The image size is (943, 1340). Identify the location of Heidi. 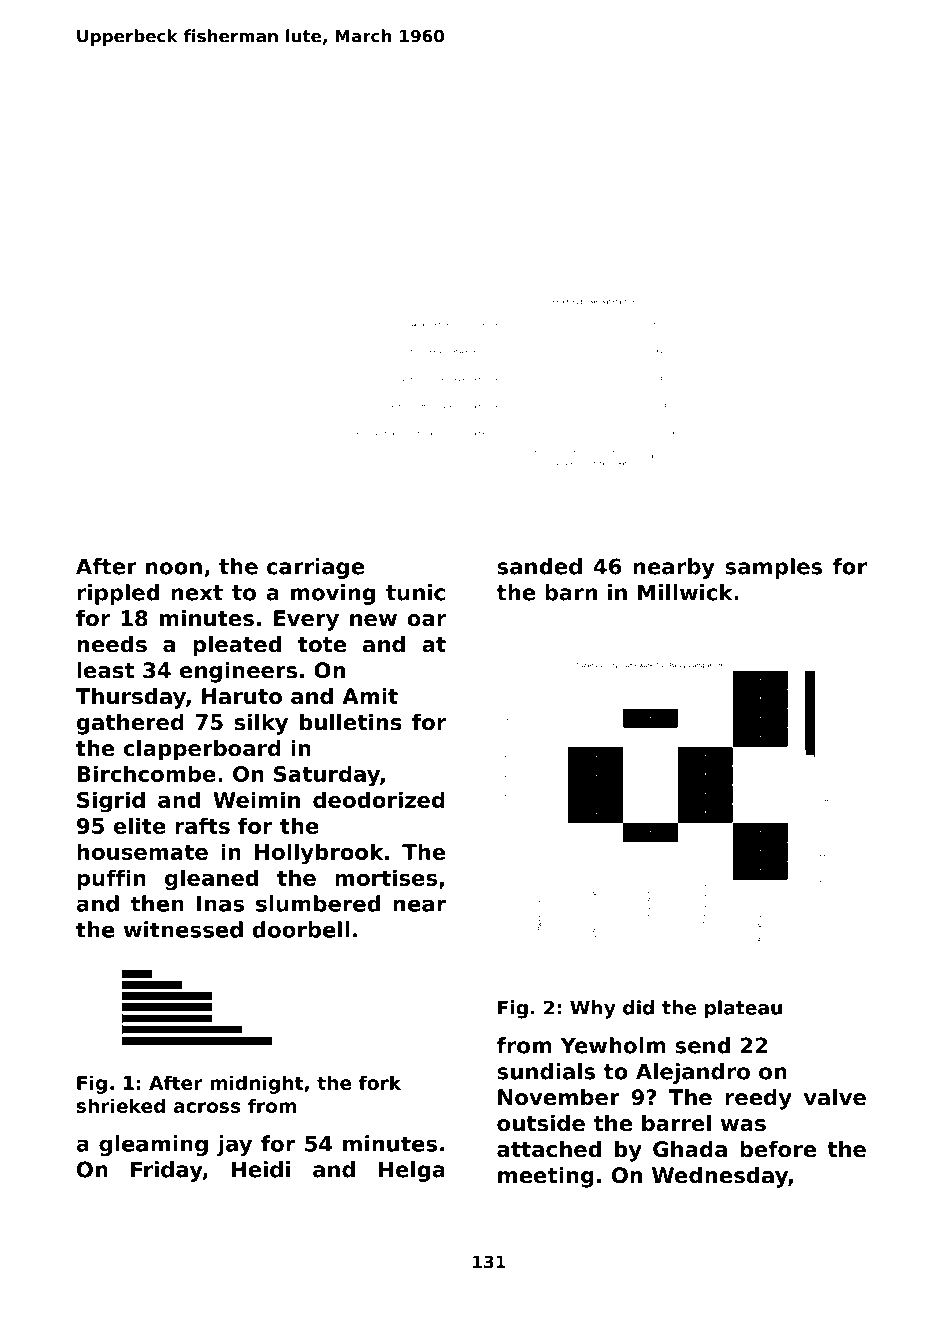
(260, 1169).
